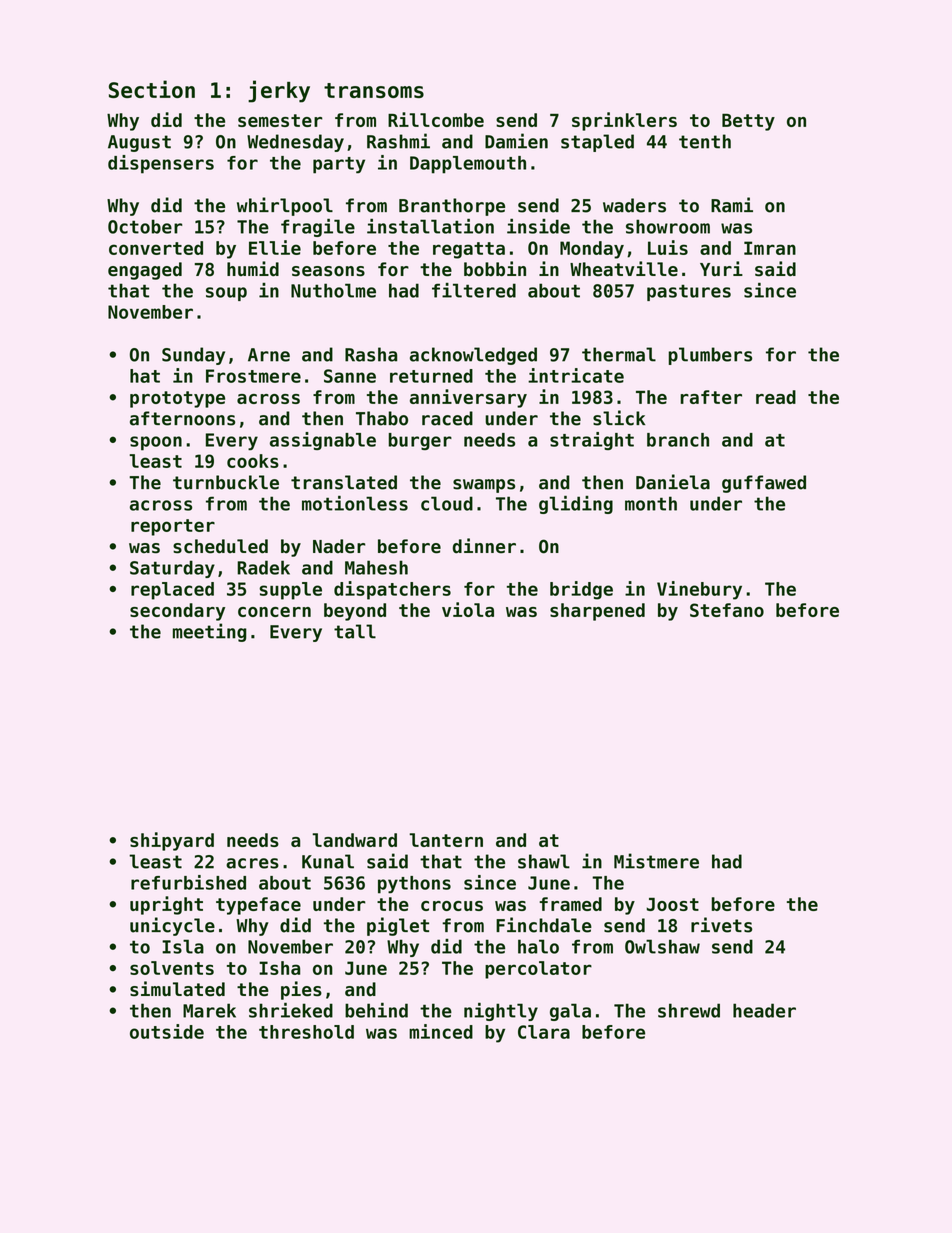 The height and width of the screenshot is (1233, 952). What do you see at coordinates (516, 141) in the screenshot?
I see `Damien` at bounding box center [516, 141].
